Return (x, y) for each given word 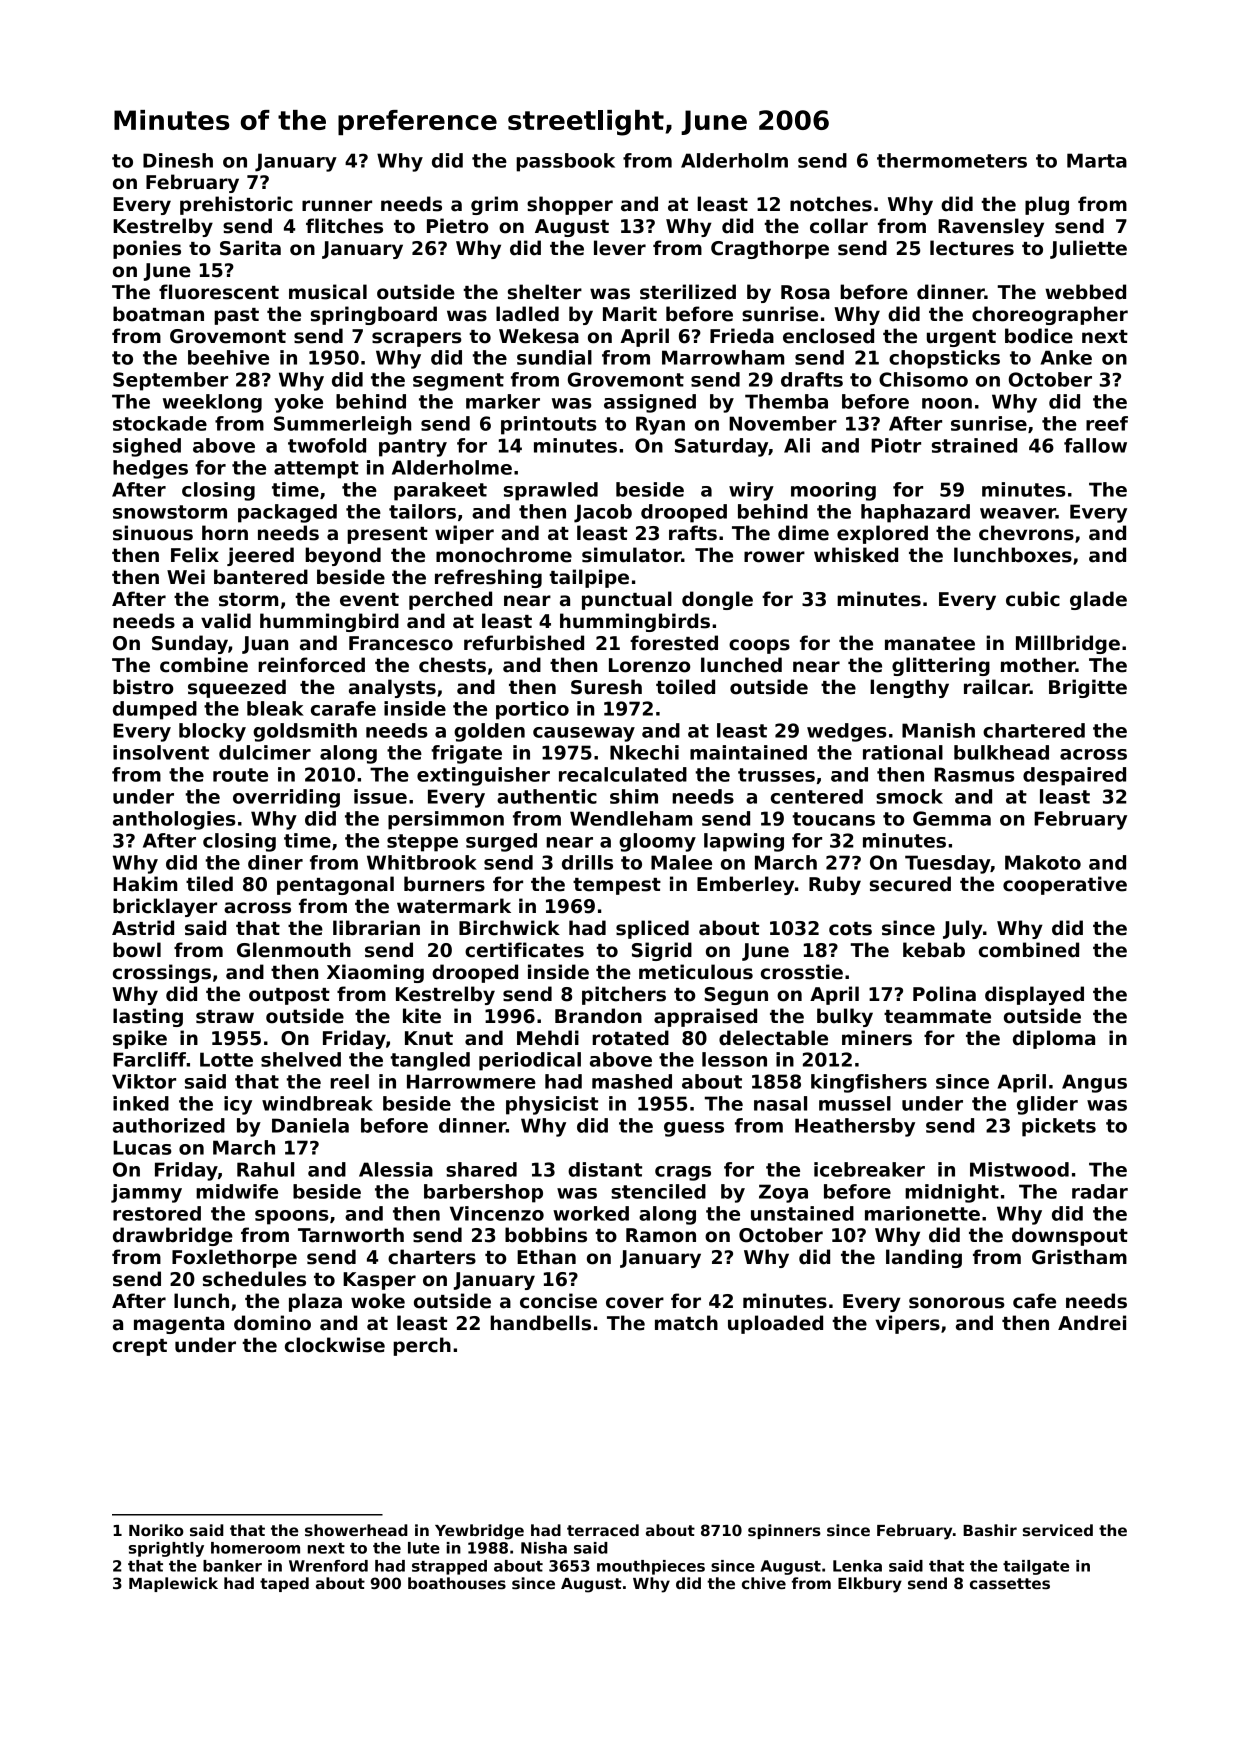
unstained (802, 1213)
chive (764, 1583)
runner (337, 206)
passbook (565, 162)
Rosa (805, 292)
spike (140, 1039)
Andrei (1092, 1323)
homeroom (255, 1548)
